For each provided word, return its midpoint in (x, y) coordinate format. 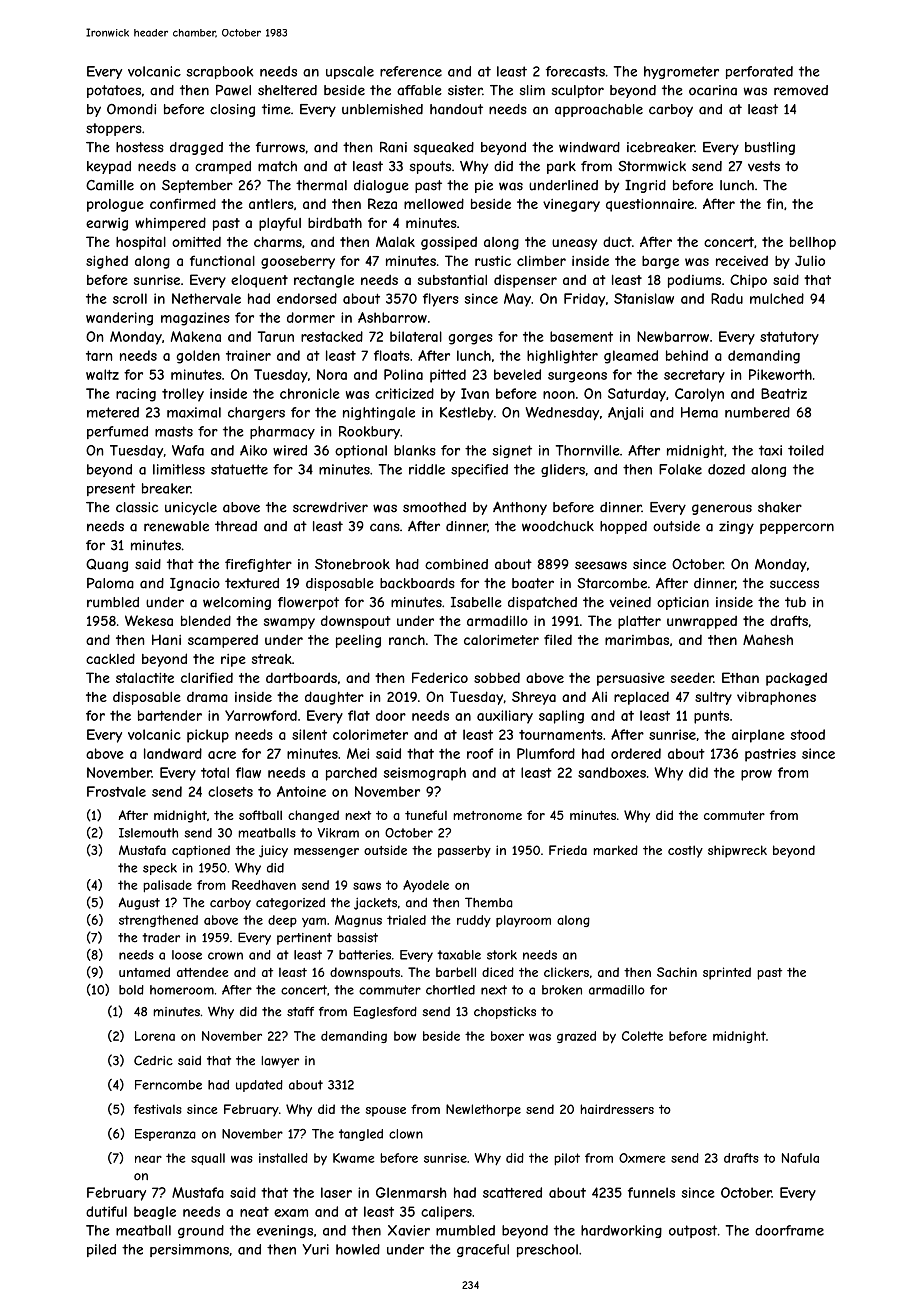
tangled (361, 1135)
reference (411, 71)
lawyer (280, 1062)
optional (361, 451)
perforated (759, 72)
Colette (642, 1036)
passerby (464, 851)
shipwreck (737, 851)
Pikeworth (780, 374)
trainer (248, 355)
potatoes (114, 91)
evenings (285, 1231)
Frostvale (116, 791)
